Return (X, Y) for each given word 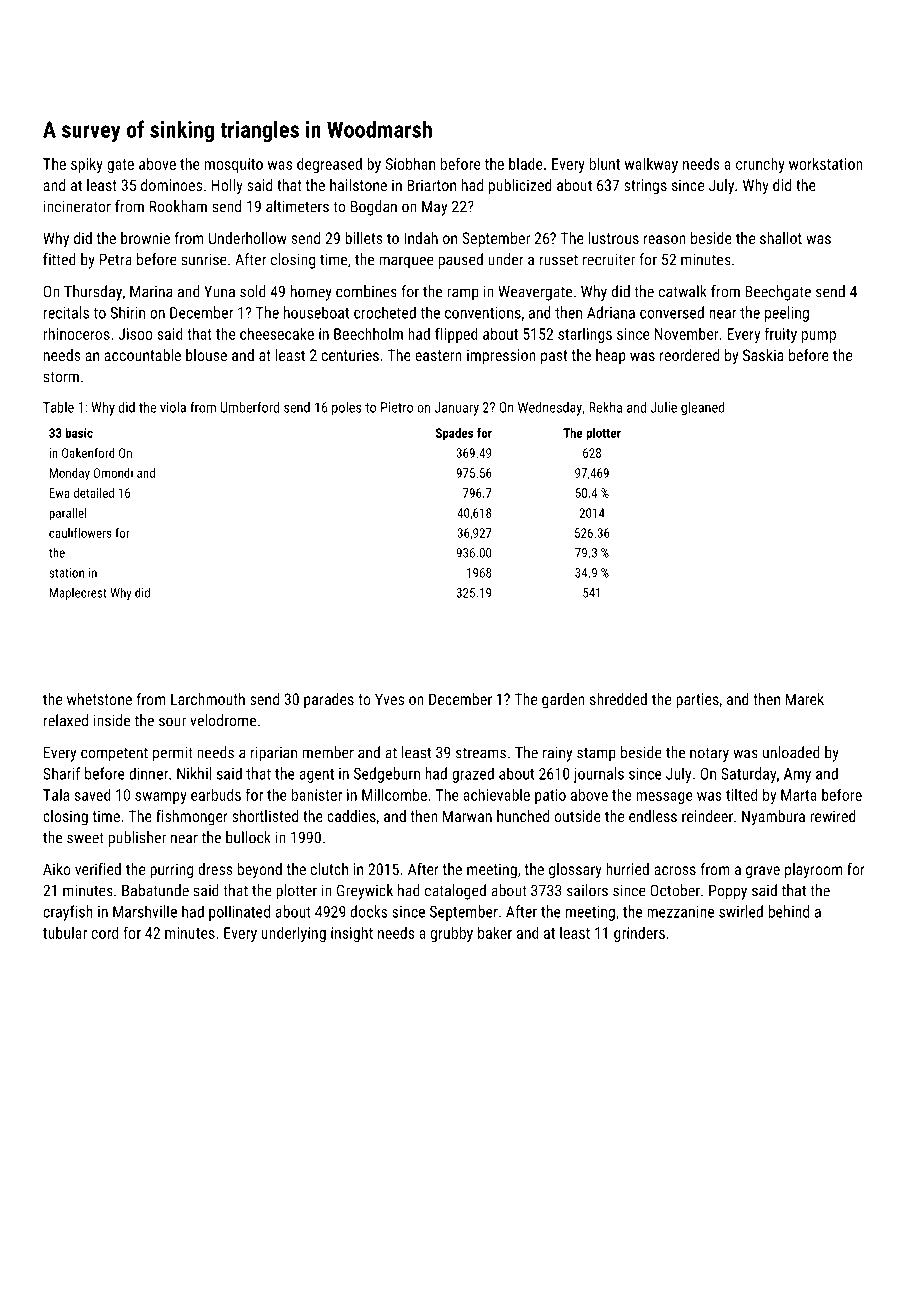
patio (550, 796)
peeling (787, 314)
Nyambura (773, 818)
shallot (781, 238)
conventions (483, 313)
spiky (87, 165)
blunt (605, 163)
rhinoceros (77, 333)
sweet (85, 838)
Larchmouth (208, 699)
